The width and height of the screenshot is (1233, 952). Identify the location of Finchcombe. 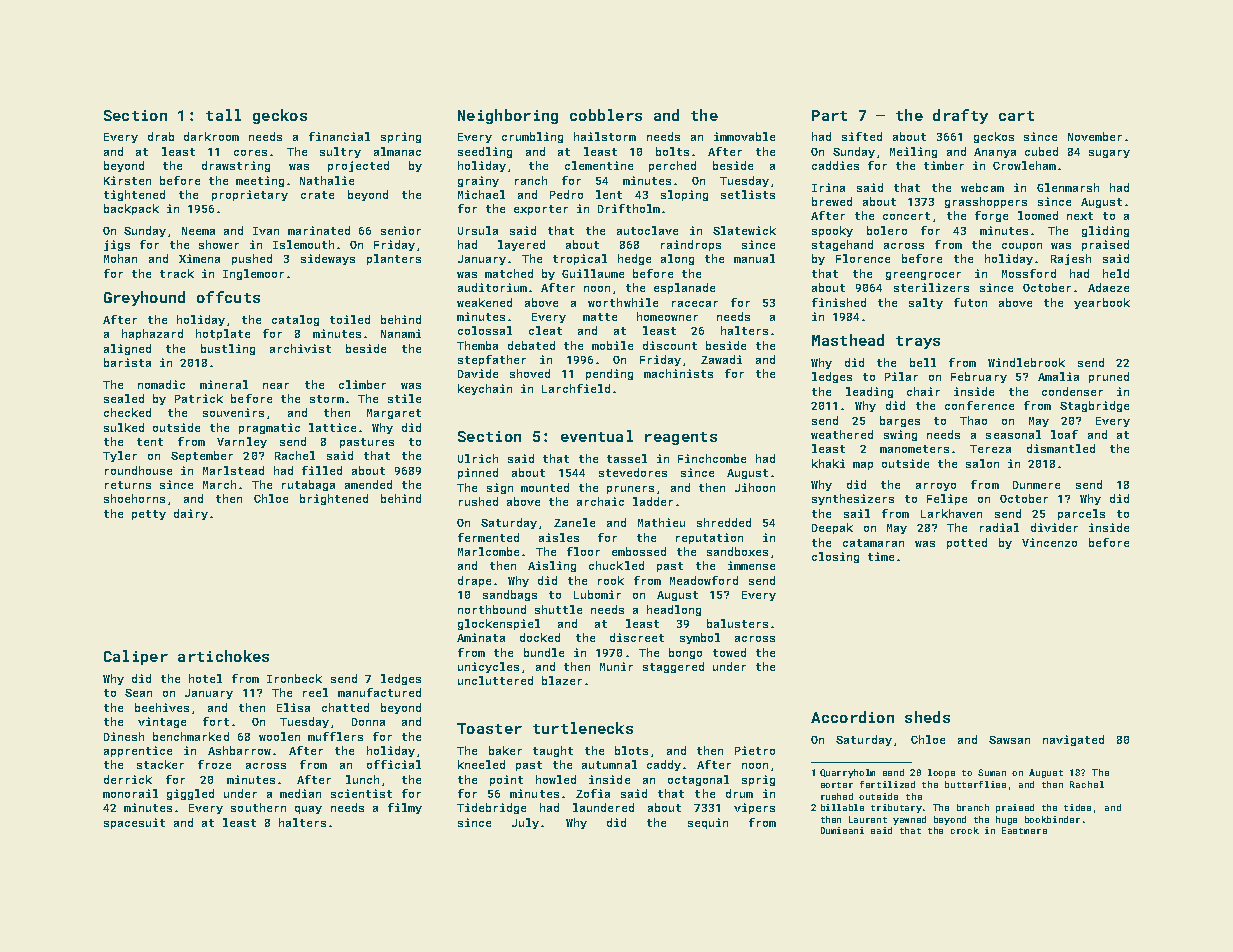
(712, 458).
